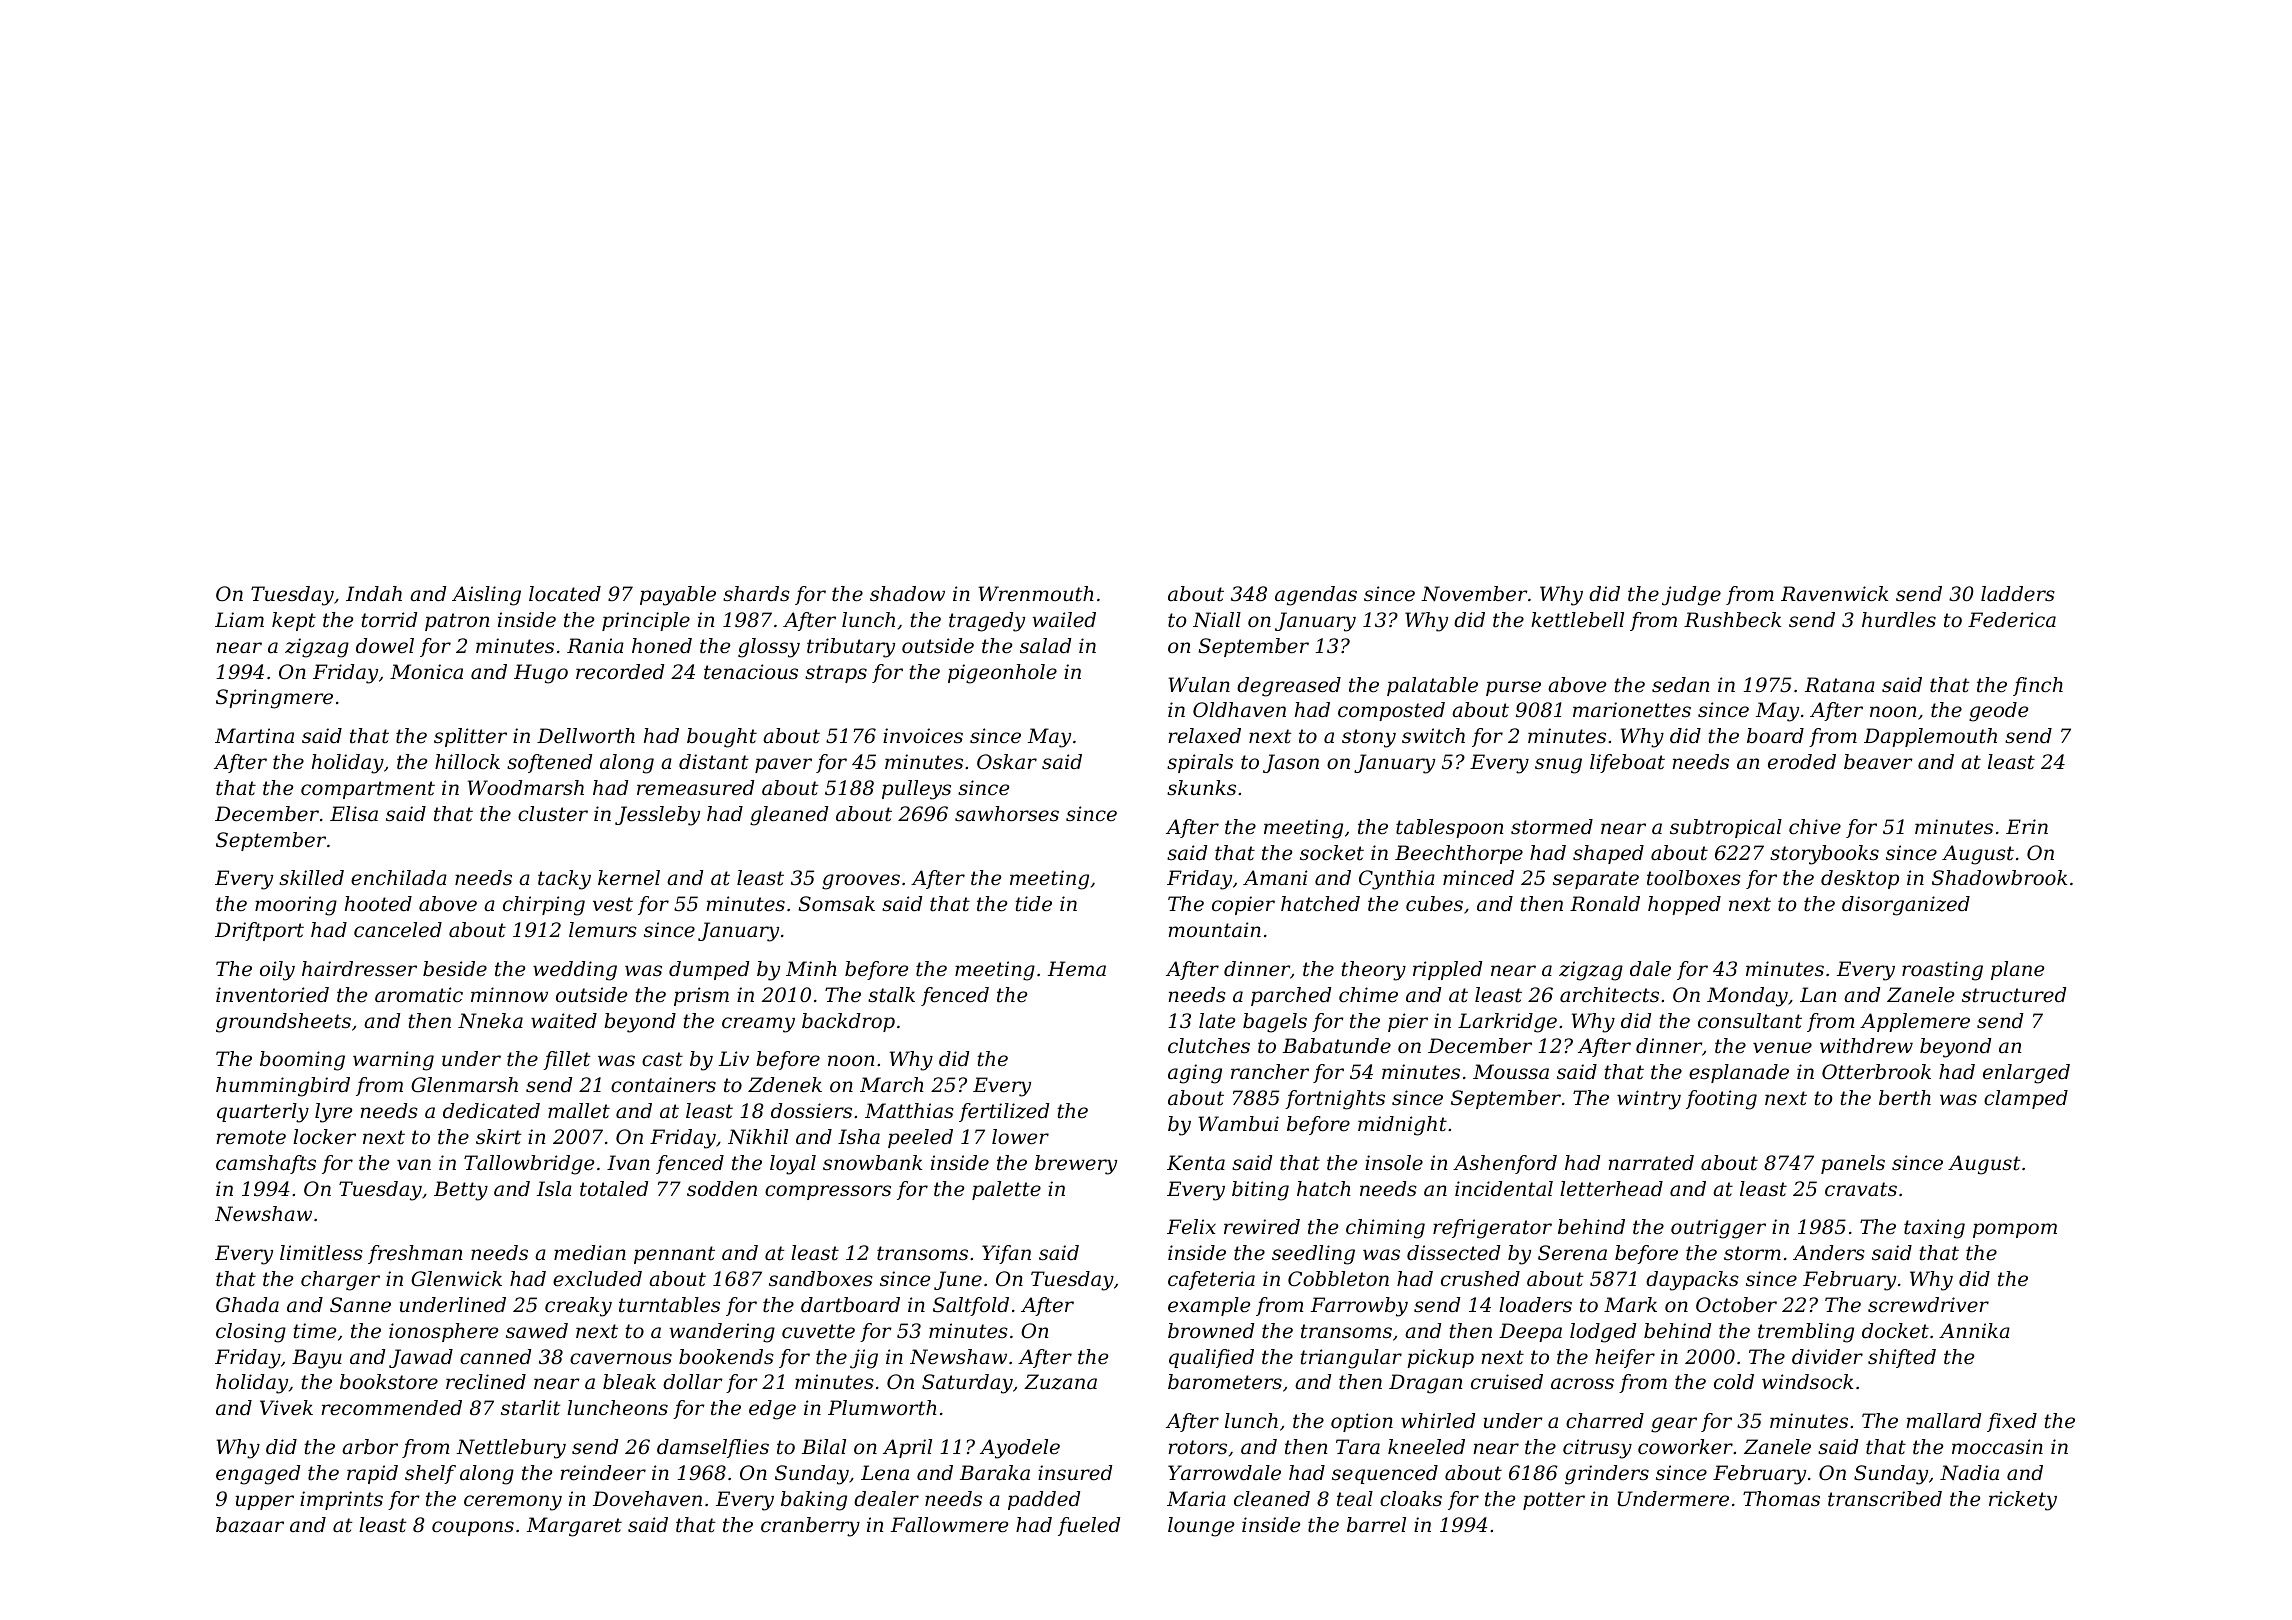  I want to click on Oldhaven, so click(1239, 710).
